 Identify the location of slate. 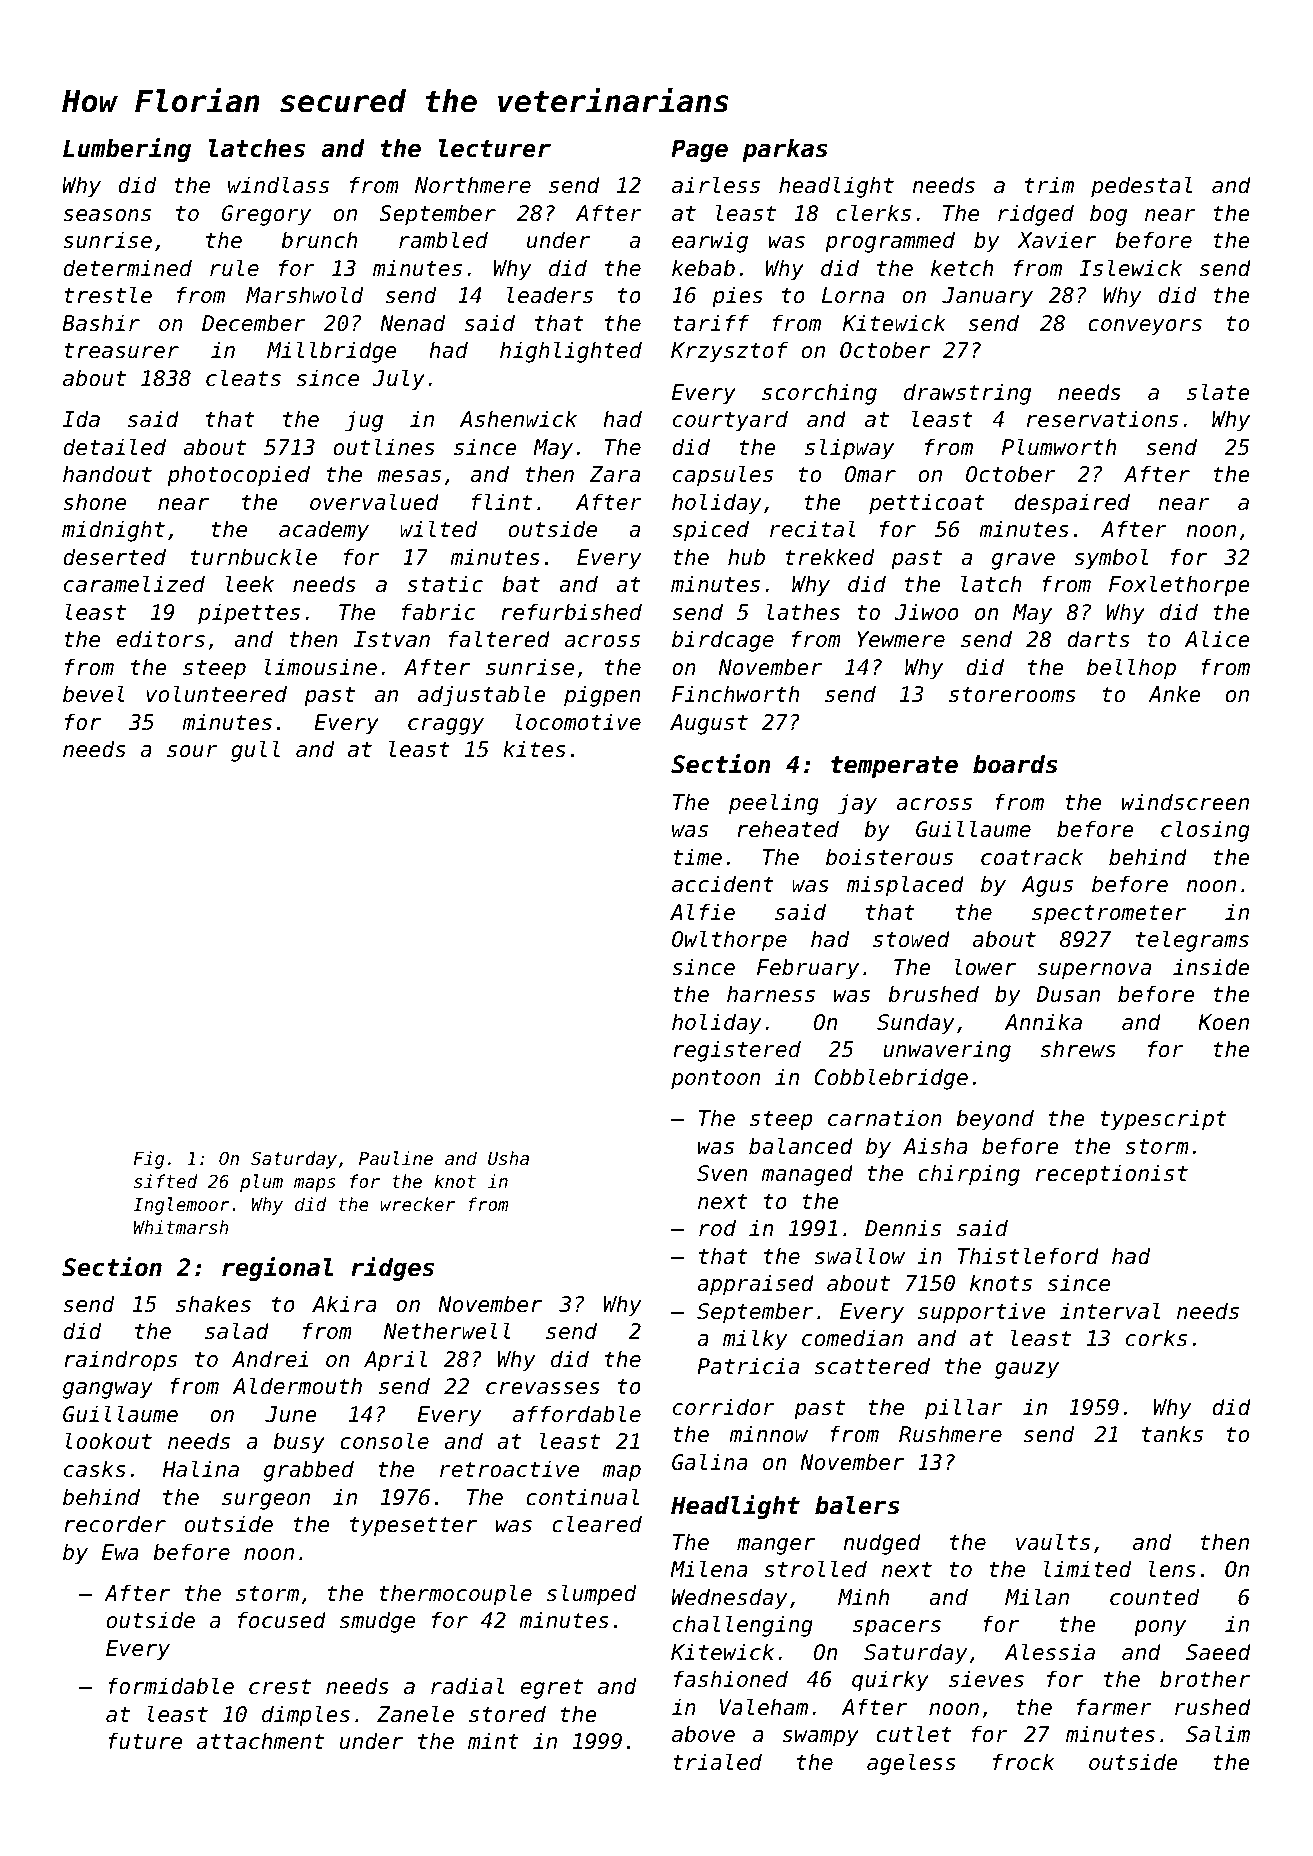
(1218, 392).
